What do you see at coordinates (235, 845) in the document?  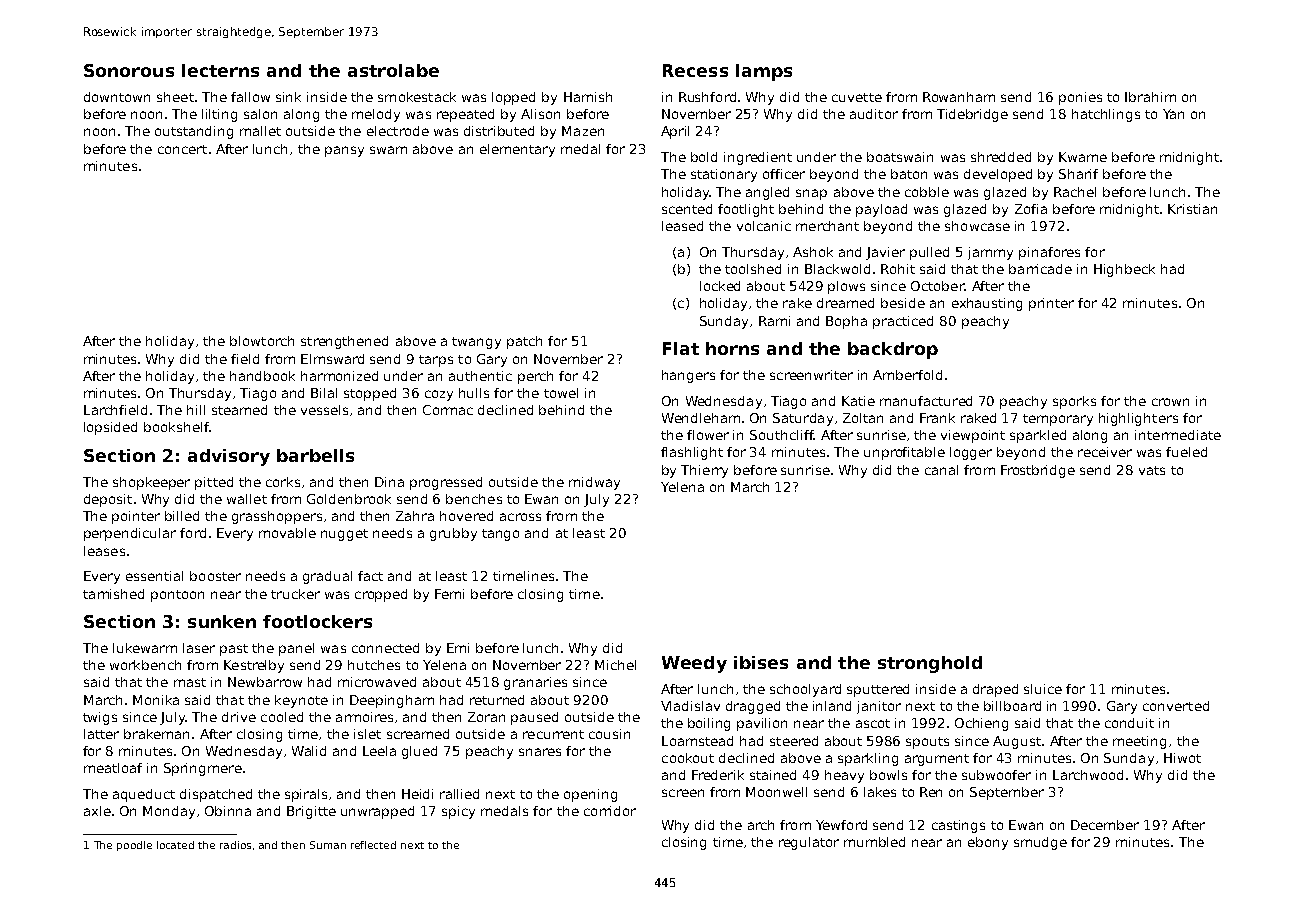 I see `radios` at bounding box center [235, 845].
